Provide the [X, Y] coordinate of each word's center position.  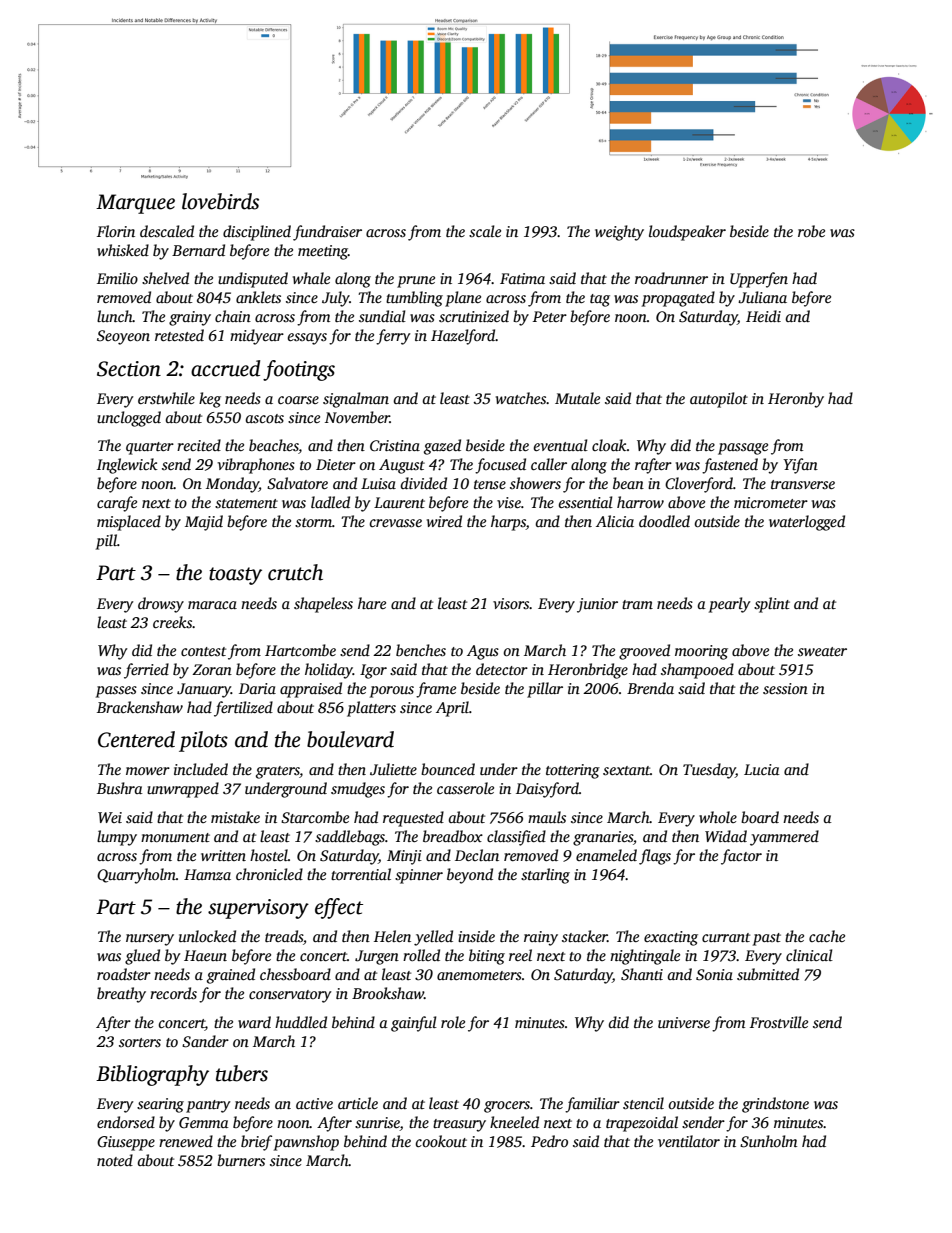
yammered [784, 838]
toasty [235, 576]
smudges [358, 790]
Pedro [549, 1141]
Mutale [577, 398]
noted [115, 1160]
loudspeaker [687, 233]
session [785, 688]
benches [421, 650]
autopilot [719, 400]
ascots [264, 418]
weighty [619, 233]
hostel [269, 855]
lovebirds [220, 201]
